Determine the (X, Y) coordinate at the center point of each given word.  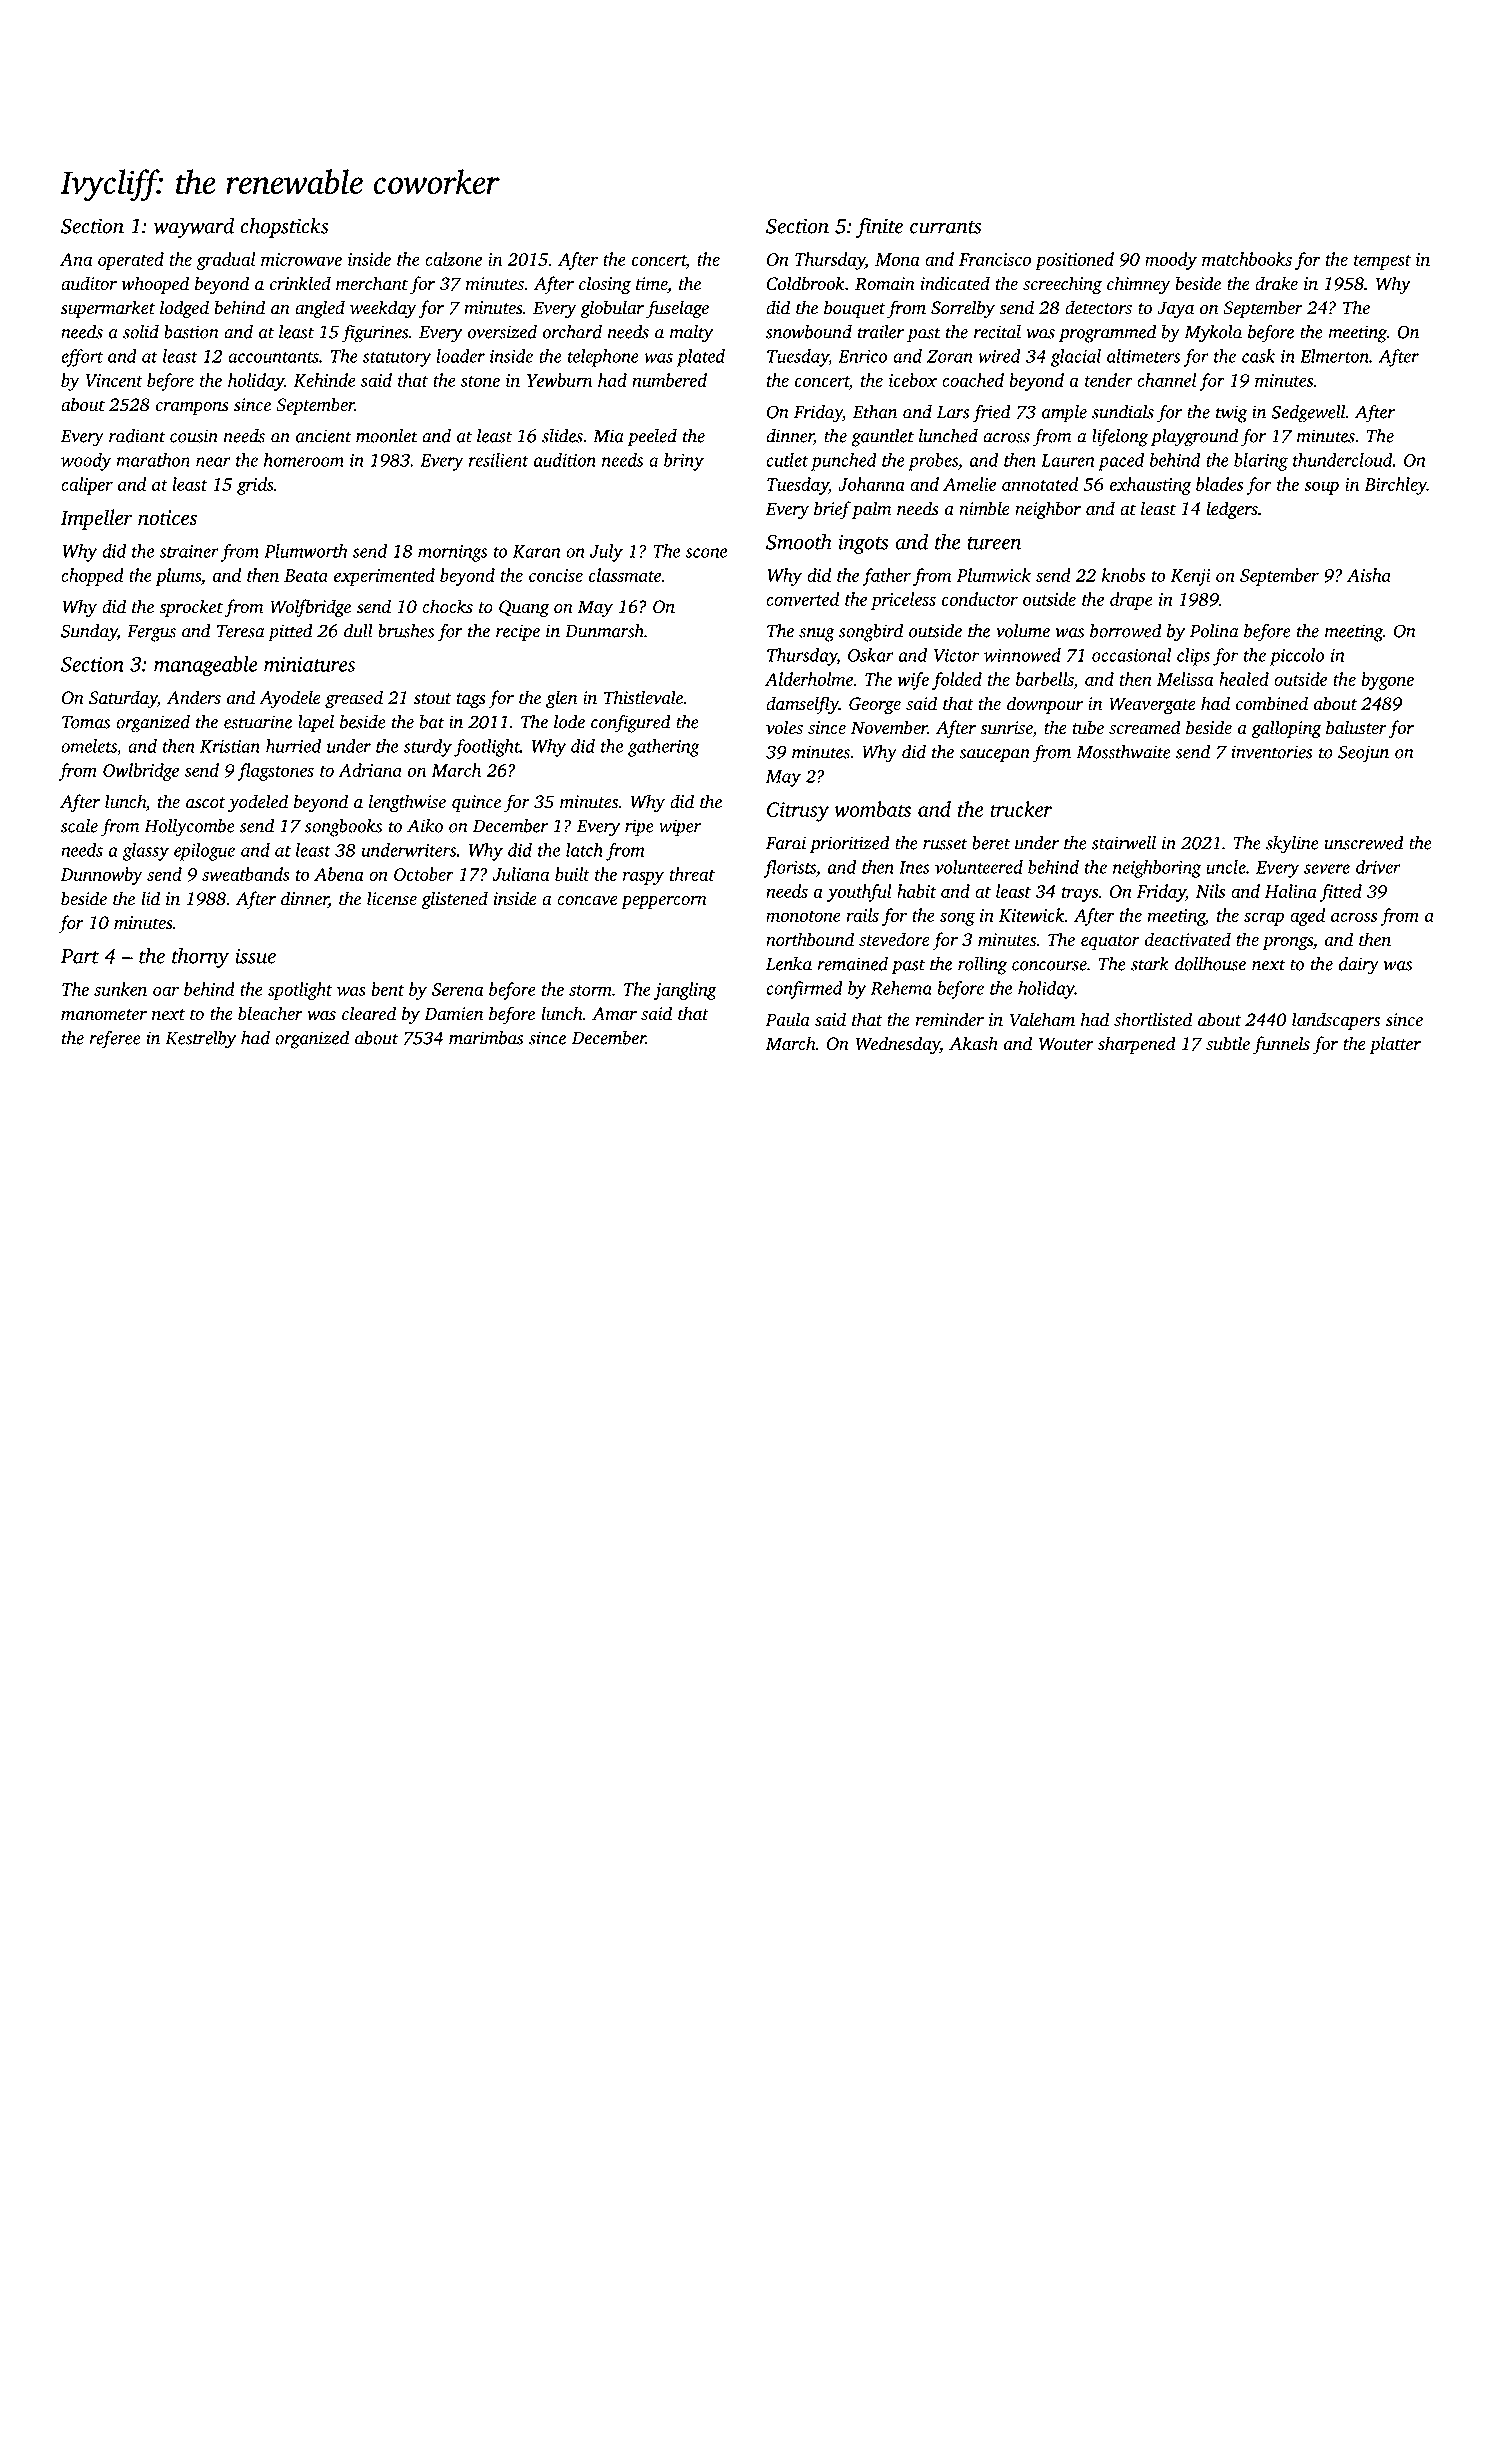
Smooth (799, 541)
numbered (669, 380)
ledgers (1232, 510)
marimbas (486, 1038)
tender (1109, 380)
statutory (397, 359)
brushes (406, 630)
